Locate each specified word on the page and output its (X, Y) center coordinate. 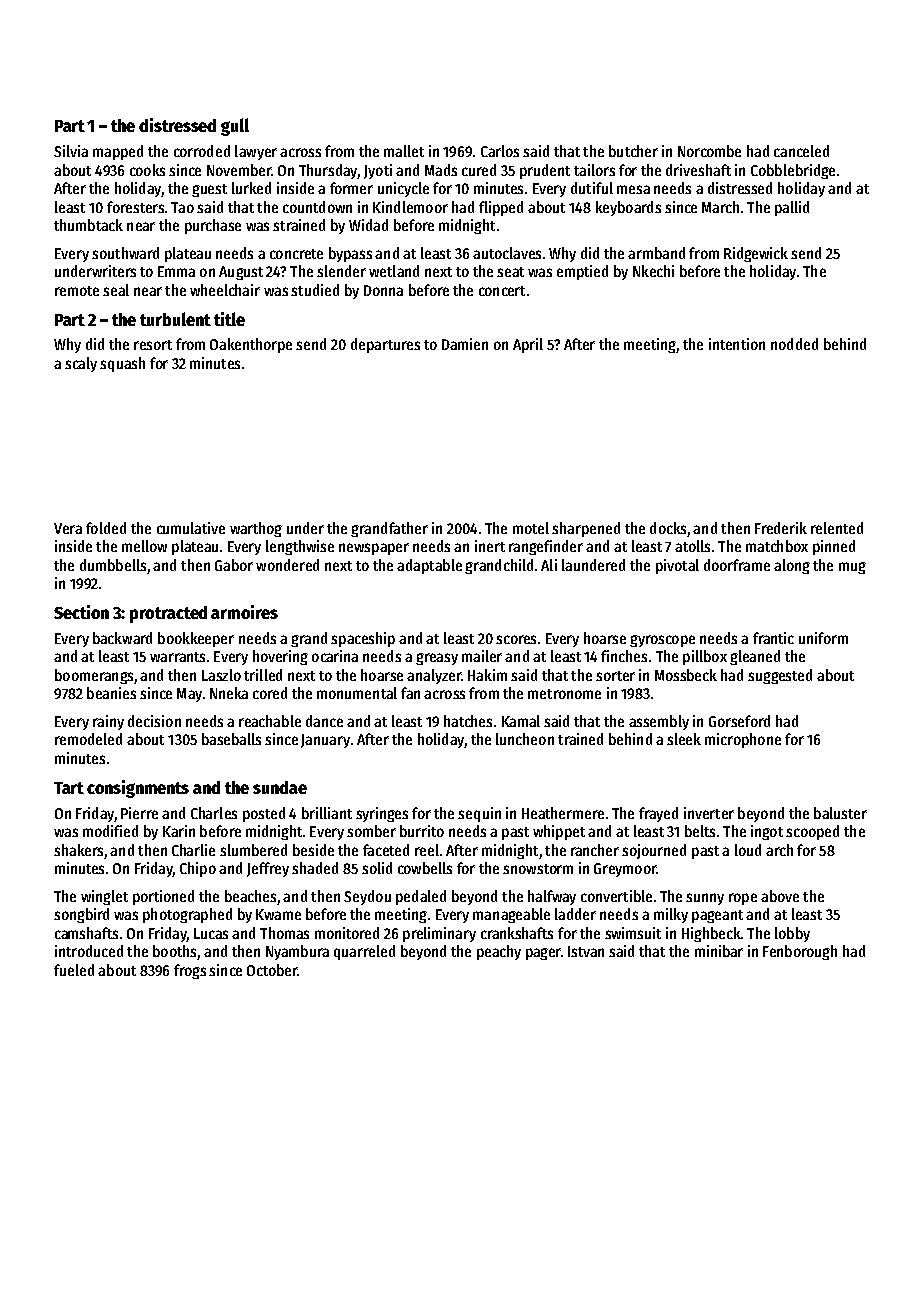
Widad (368, 225)
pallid (792, 208)
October (272, 970)
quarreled (364, 952)
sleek (684, 739)
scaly (81, 364)
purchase (213, 226)
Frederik (781, 528)
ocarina (335, 656)
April (528, 345)
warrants (177, 657)
